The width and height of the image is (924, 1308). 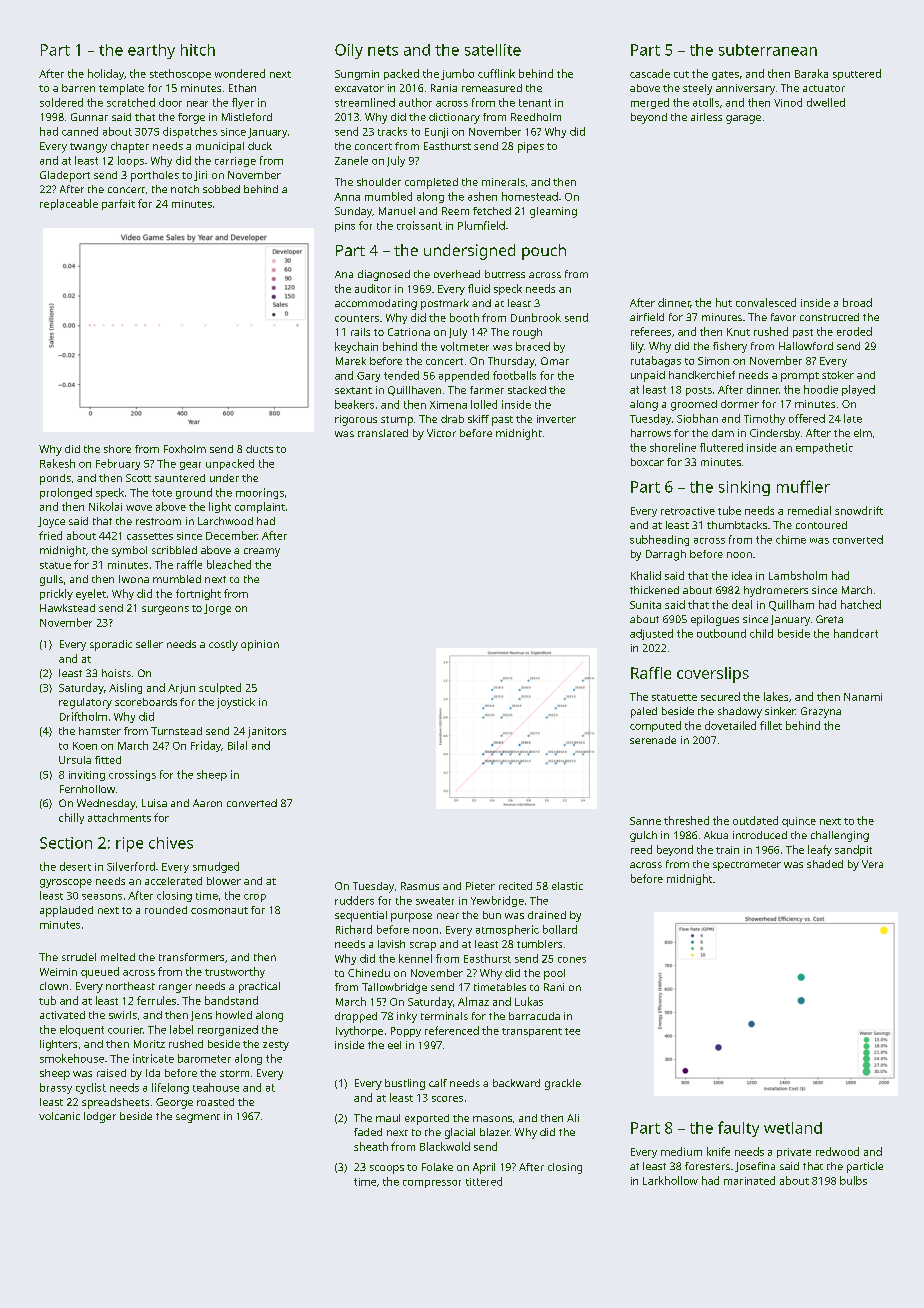 What do you see at coordinates (493, 50) in the image?
I see `satellite` at bounding box center [493, 50].
